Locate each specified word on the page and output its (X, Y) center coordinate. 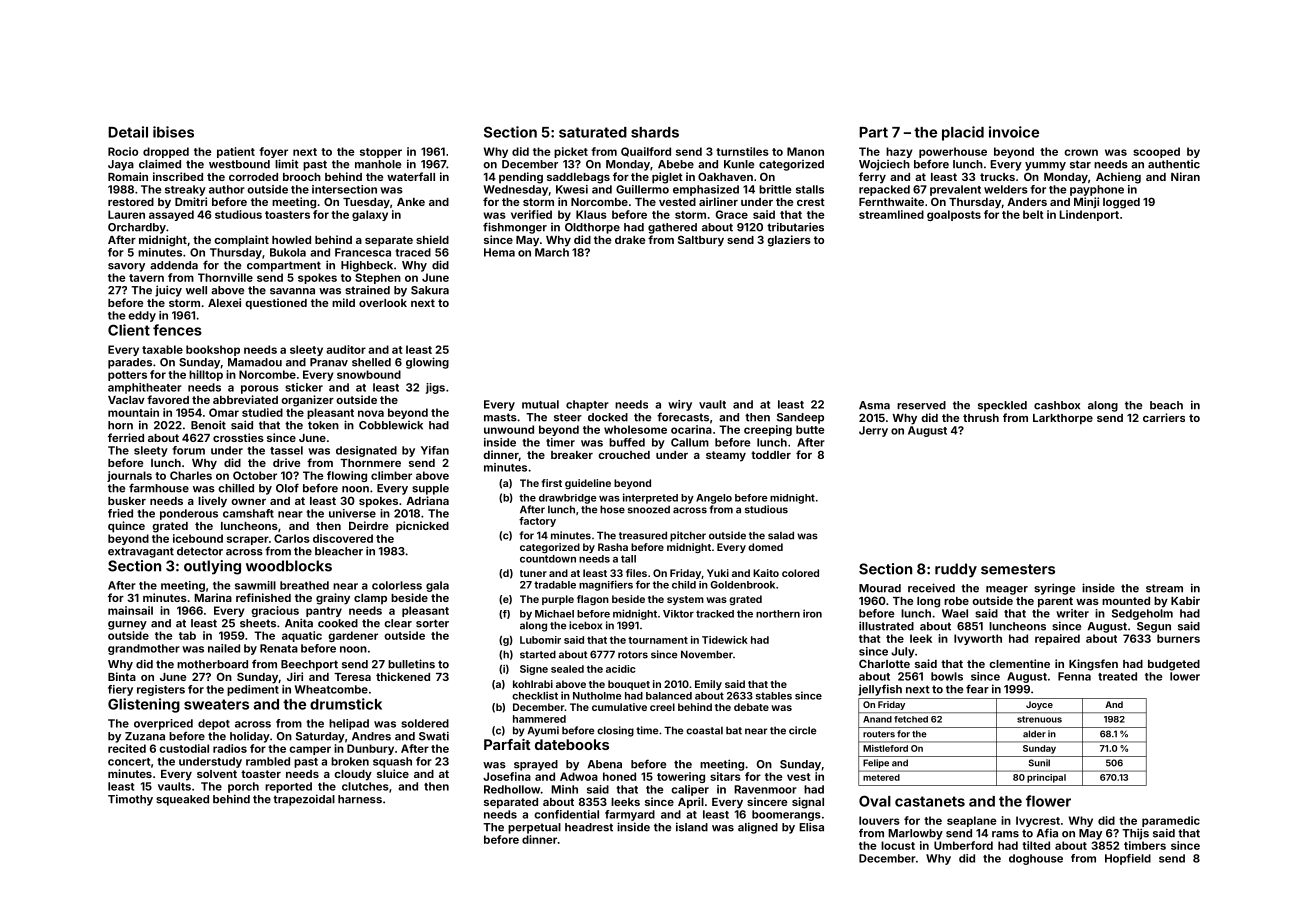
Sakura (430, 290)
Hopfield (1128, 859)
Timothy (130, 800)
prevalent (955, 190)
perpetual (534, 828)
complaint (241, 241)
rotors (633, 655)
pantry (324, 612)
